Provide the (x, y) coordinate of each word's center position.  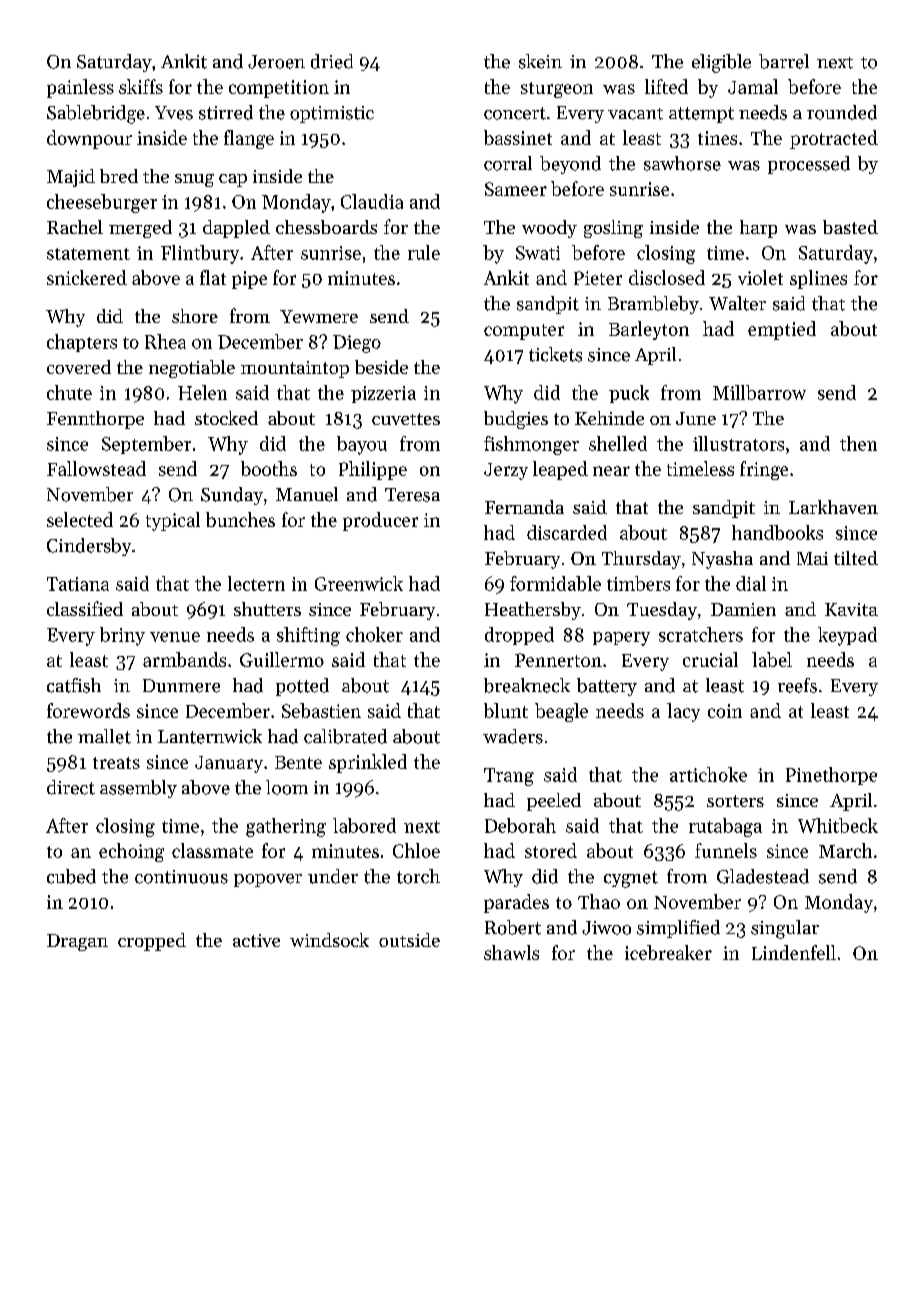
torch (418, 876)
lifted (666, 86)
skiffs (141, 86)
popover (268, 880)
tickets (555, 354)
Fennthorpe (95, 420)
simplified (678, 929)
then (858, 443)
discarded (567, 532)
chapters (82, 343)
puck (629, 394)
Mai (812, 558)
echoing (131, 852)
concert (515, 113)
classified (85, 608)
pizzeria (383, 394)
